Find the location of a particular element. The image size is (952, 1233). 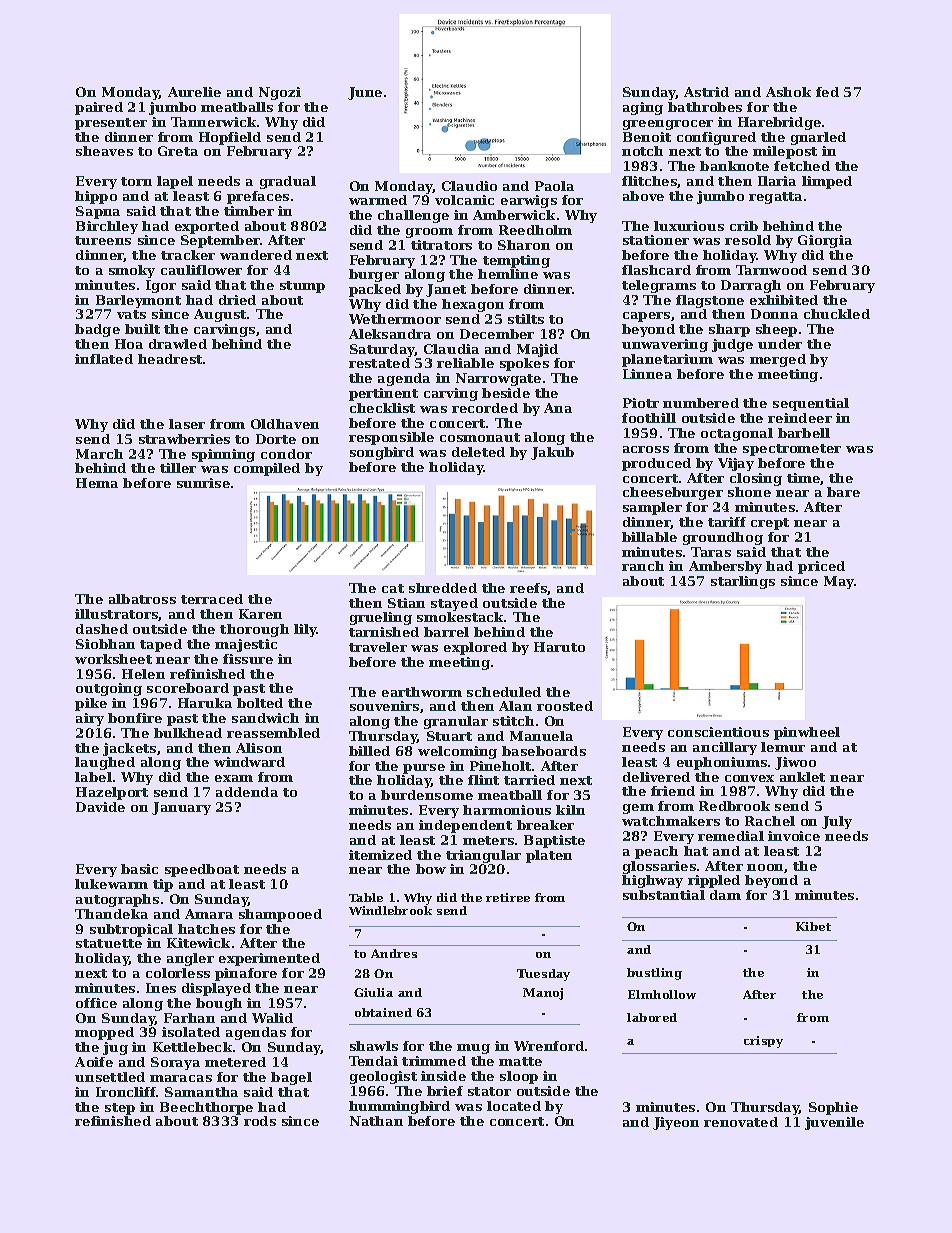

step is located at coordinates (120, 1109).
